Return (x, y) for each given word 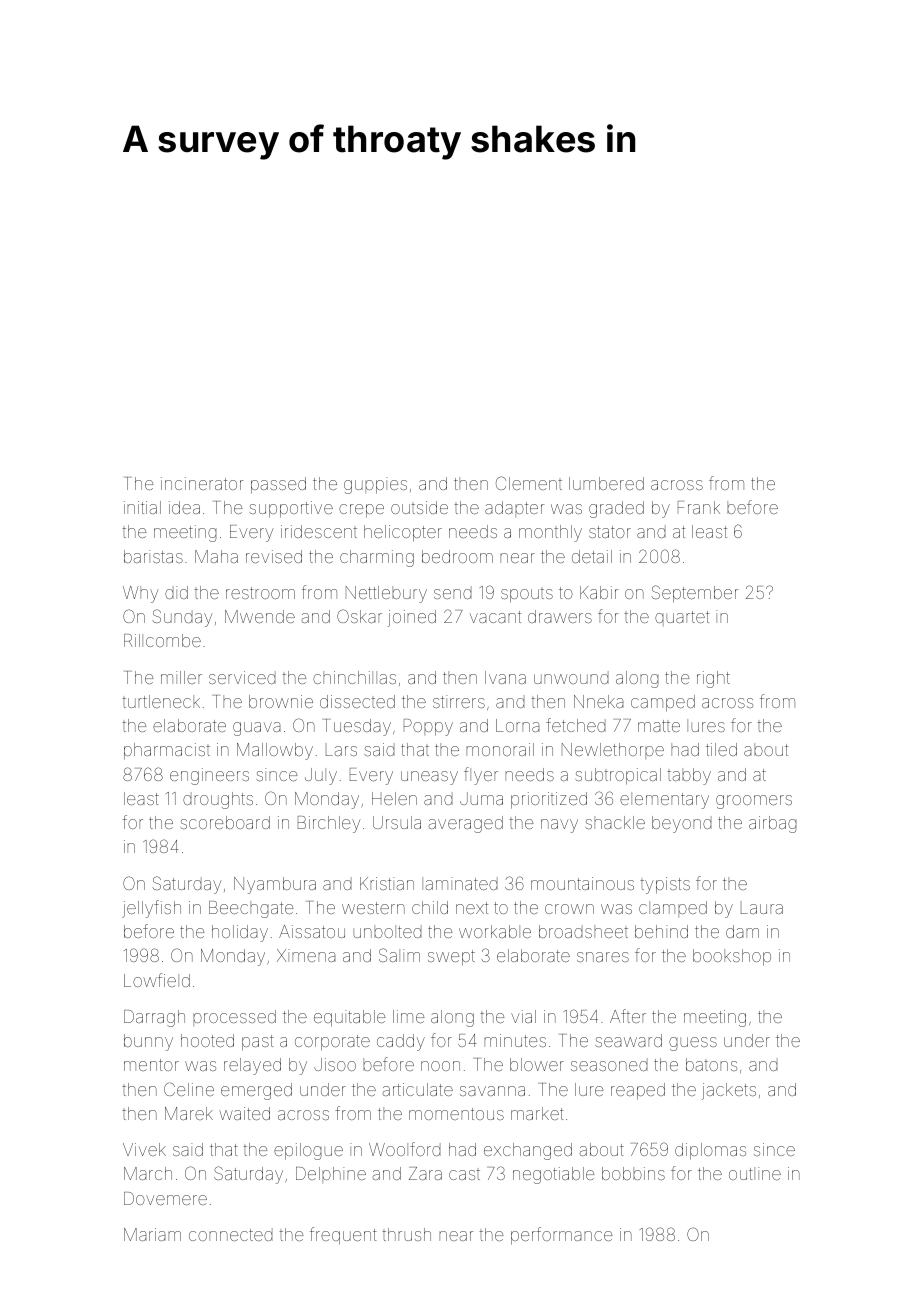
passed (278, 485)
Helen (394, 798)
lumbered (606, 483)
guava (257, 729)
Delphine (331, 1175)
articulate (417, 1089)
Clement (529, 483)
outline (755, 1173)
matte (659, 726)
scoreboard (225, 822)
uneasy (429, 778)
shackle (615, 822)
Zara (425, 1173)
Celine (189, 1089)
